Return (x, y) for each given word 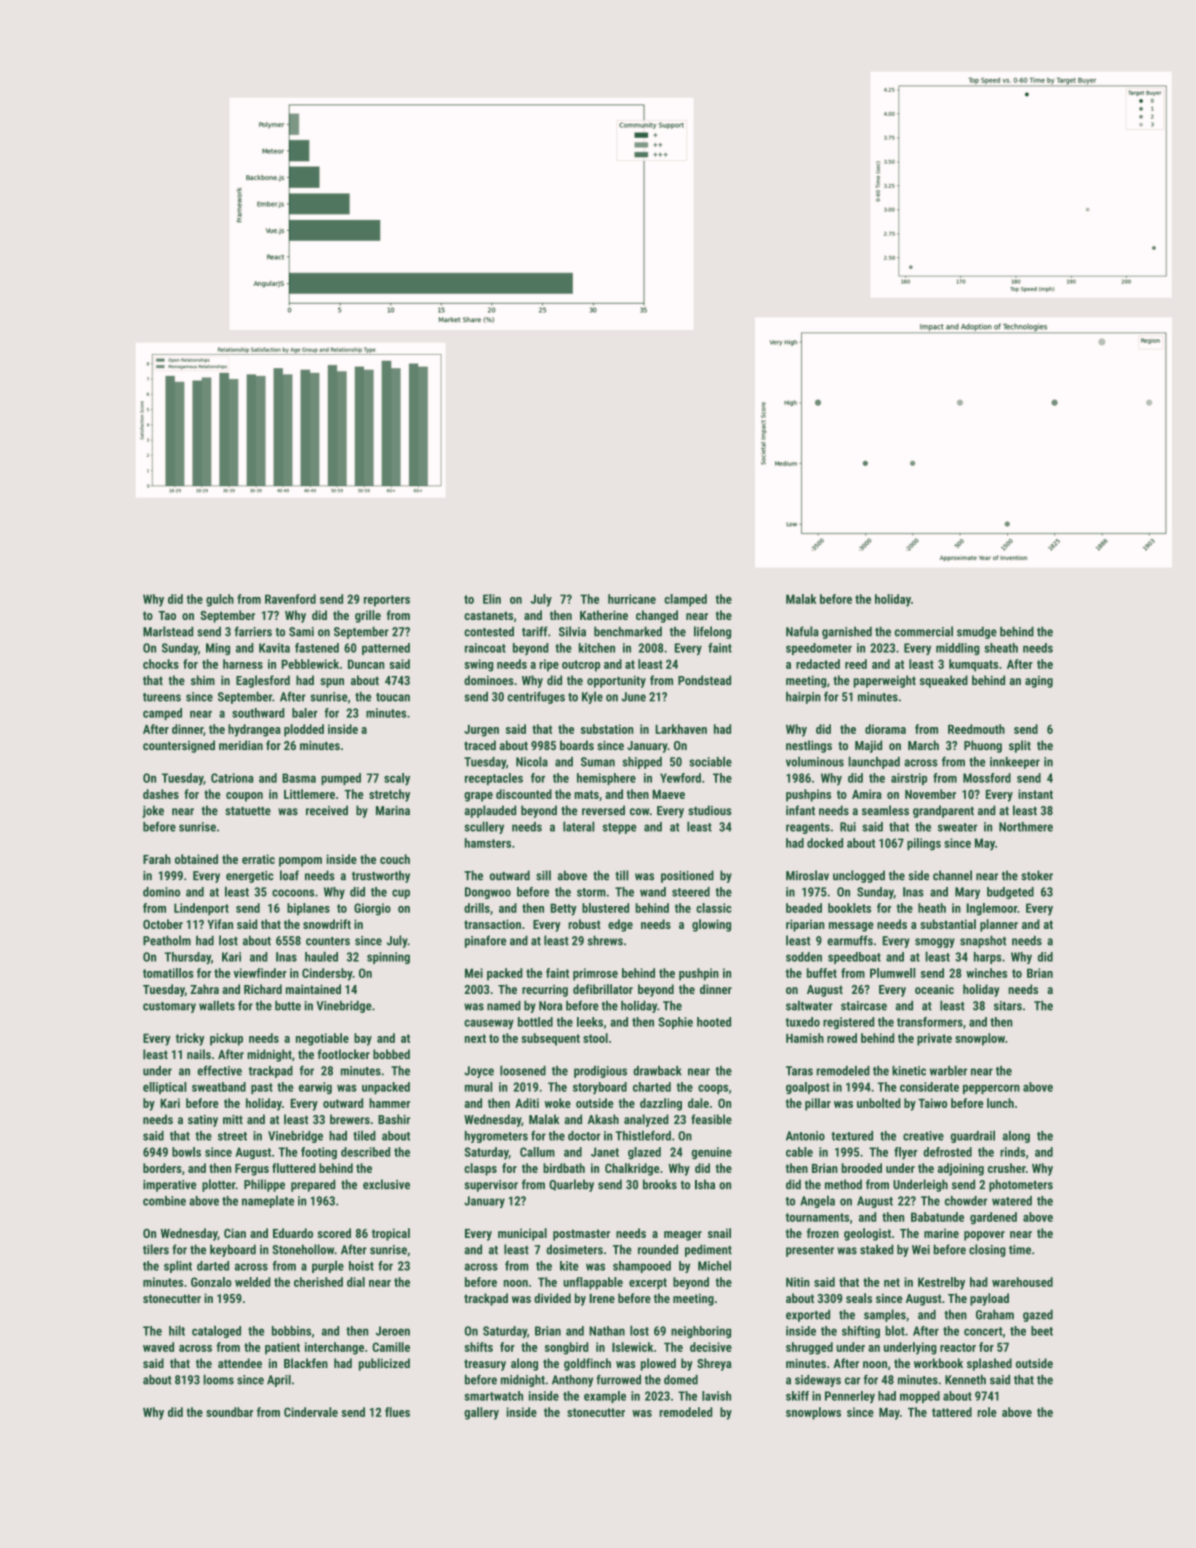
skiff (797, 1396)
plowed (658, 1364)
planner (999, 925)
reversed (603, 810)
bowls (186, 1152)
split (1020, 746)
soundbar (229, 1412)
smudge (977, 632)
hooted (714, 1022)
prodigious (600, 1072)
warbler (948, 1071)
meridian (241, 745)
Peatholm (167, 940)
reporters (387, 601)
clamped (685, 600)
